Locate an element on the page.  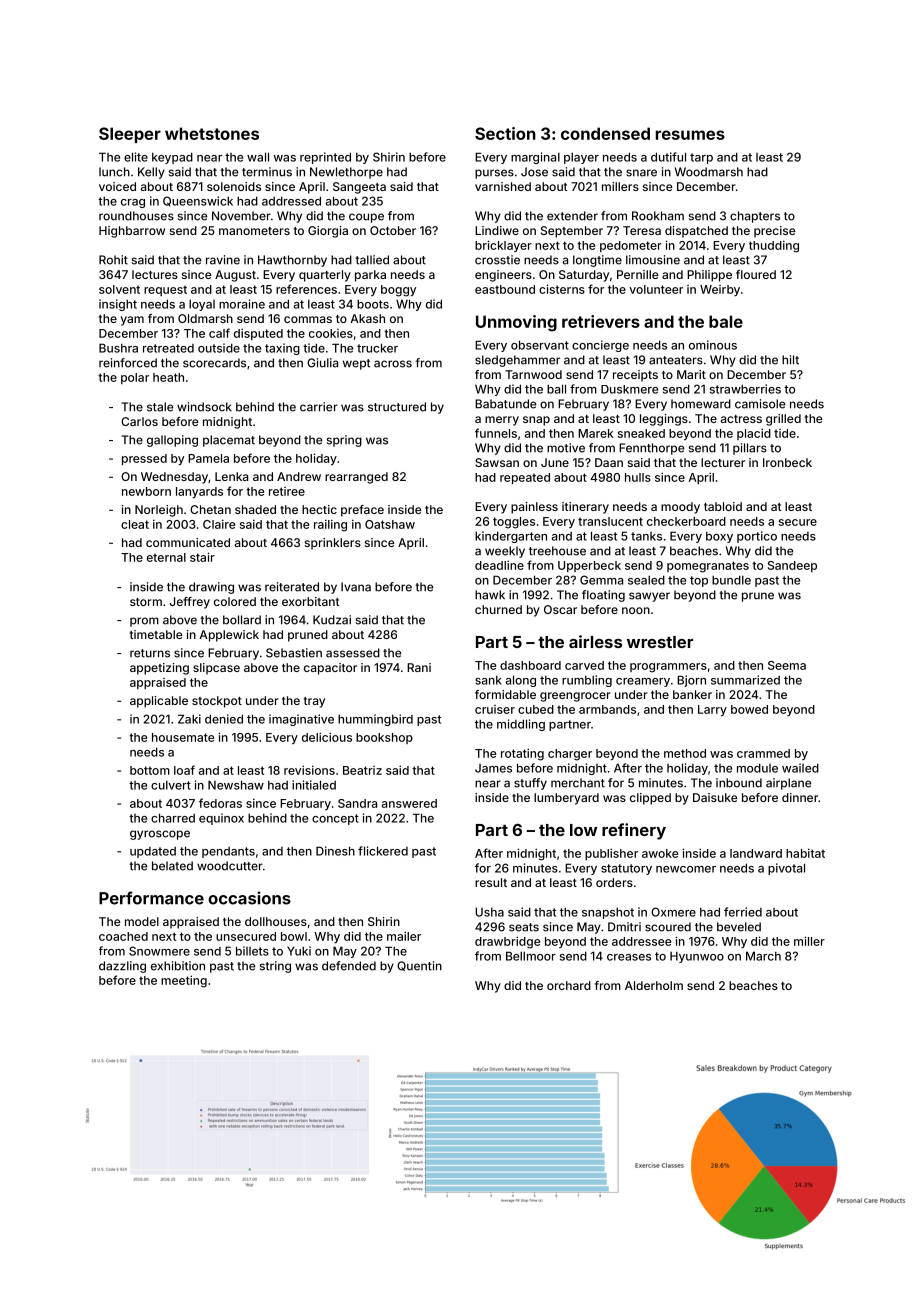
Applewick is located at coordinates (229, 636).
